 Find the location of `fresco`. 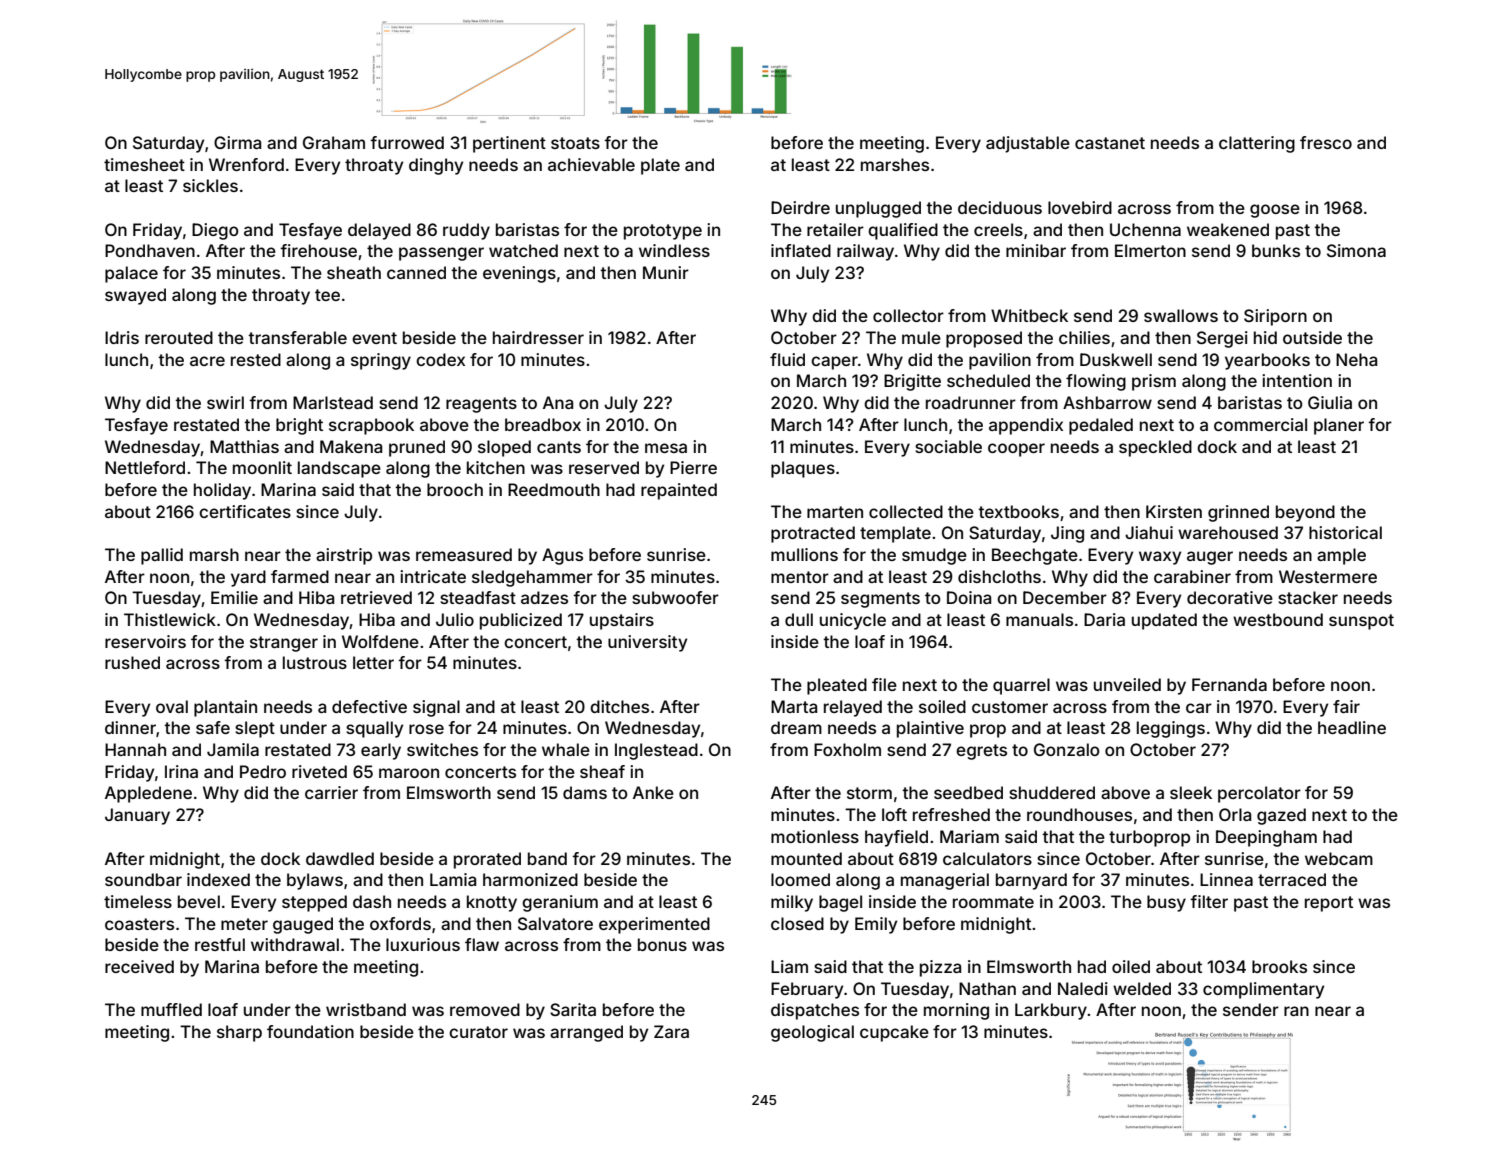

fresco is located at coordinates (1326, 142).
